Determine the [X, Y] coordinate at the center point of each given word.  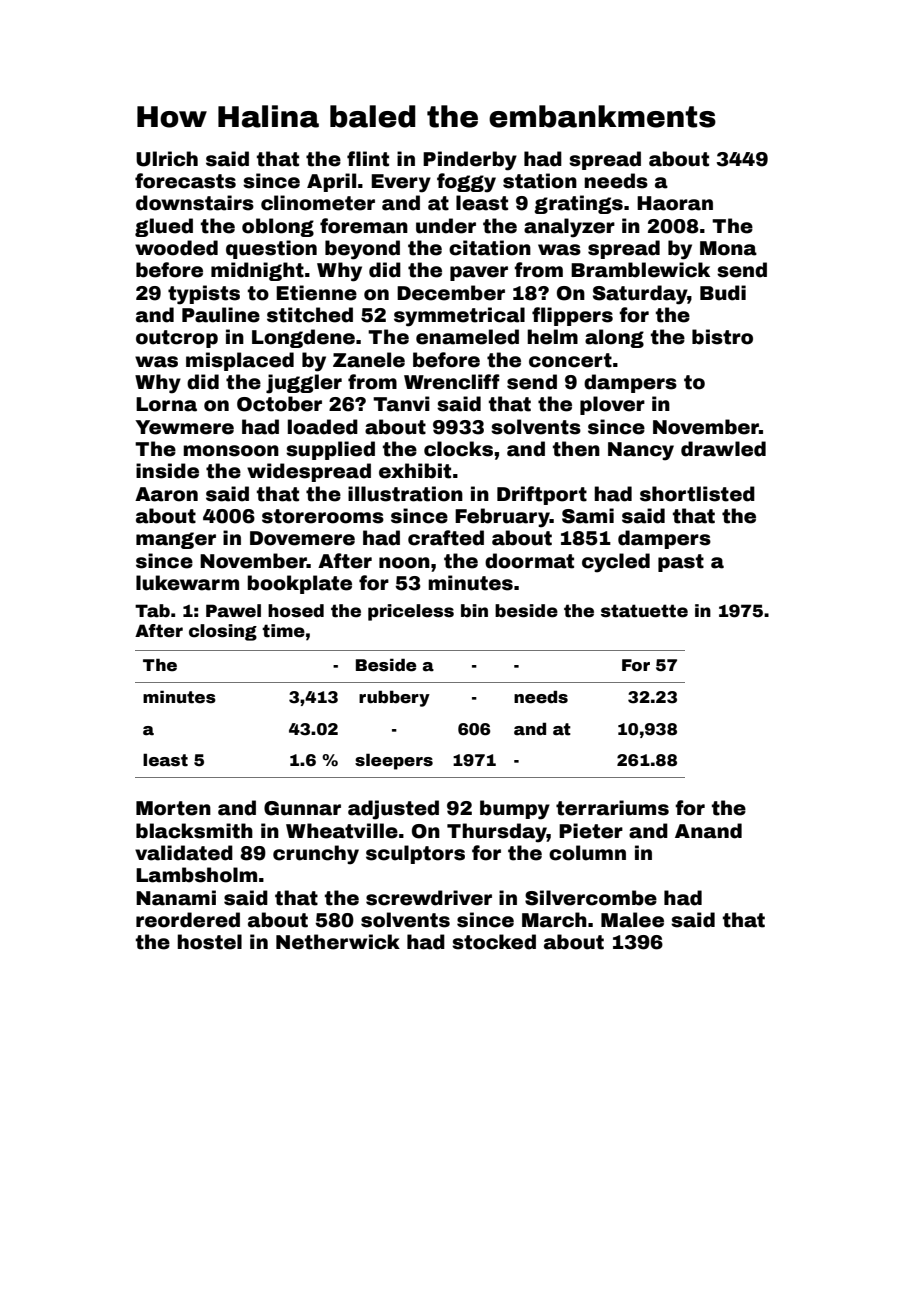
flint [368, 159]
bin [474, 610]
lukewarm [187, 583]
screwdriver [429, 898]
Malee [632, 920]
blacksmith [194, 831]
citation [490, 248]
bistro [722, 337]
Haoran [675, 203]
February [502, 518]
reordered [188, 920]
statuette [644, 611]
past [681, 563]
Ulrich [167, 159]
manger [176, 540]
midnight [257, 271]
